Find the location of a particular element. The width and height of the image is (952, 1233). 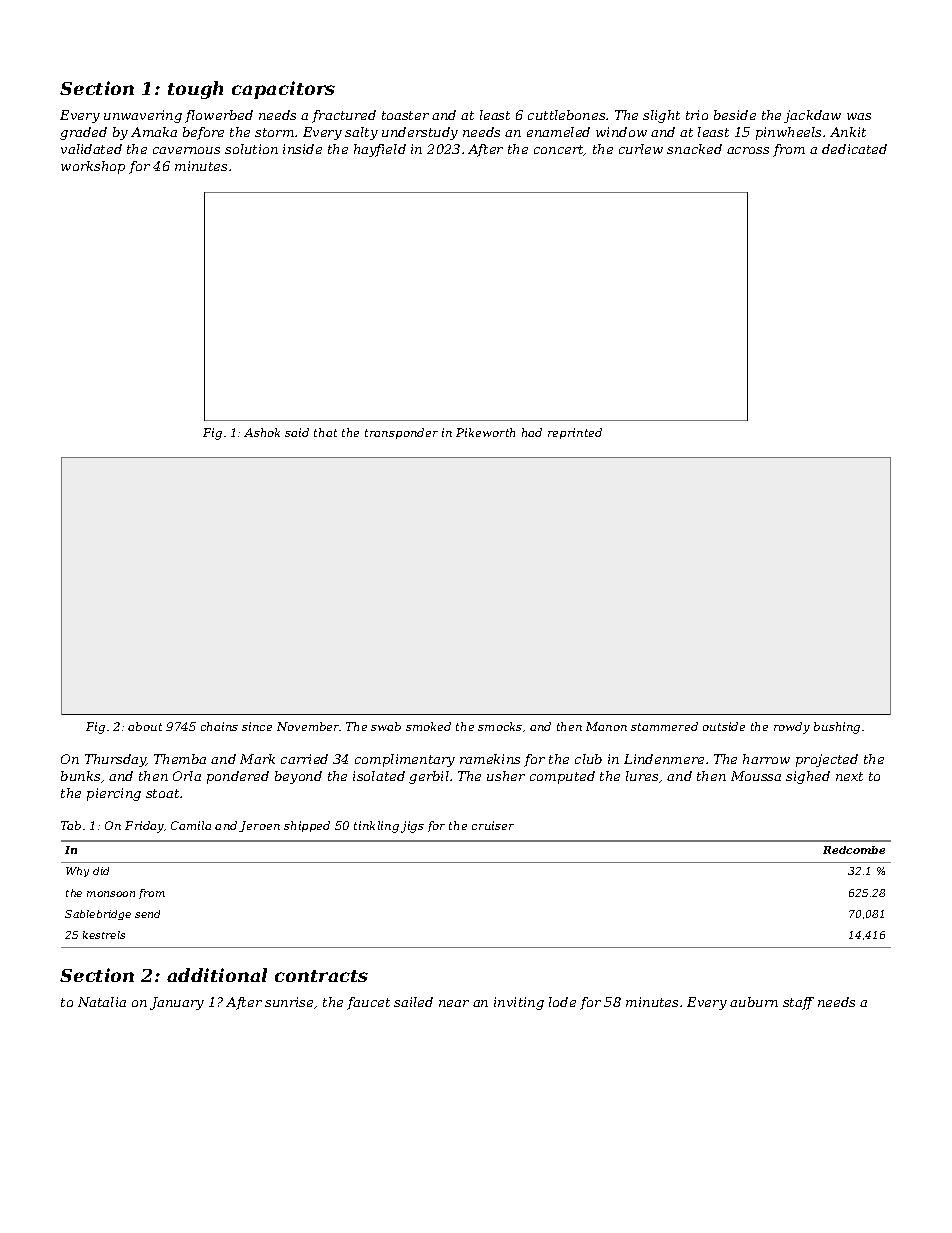

said is located at coordinates (297, 432).
